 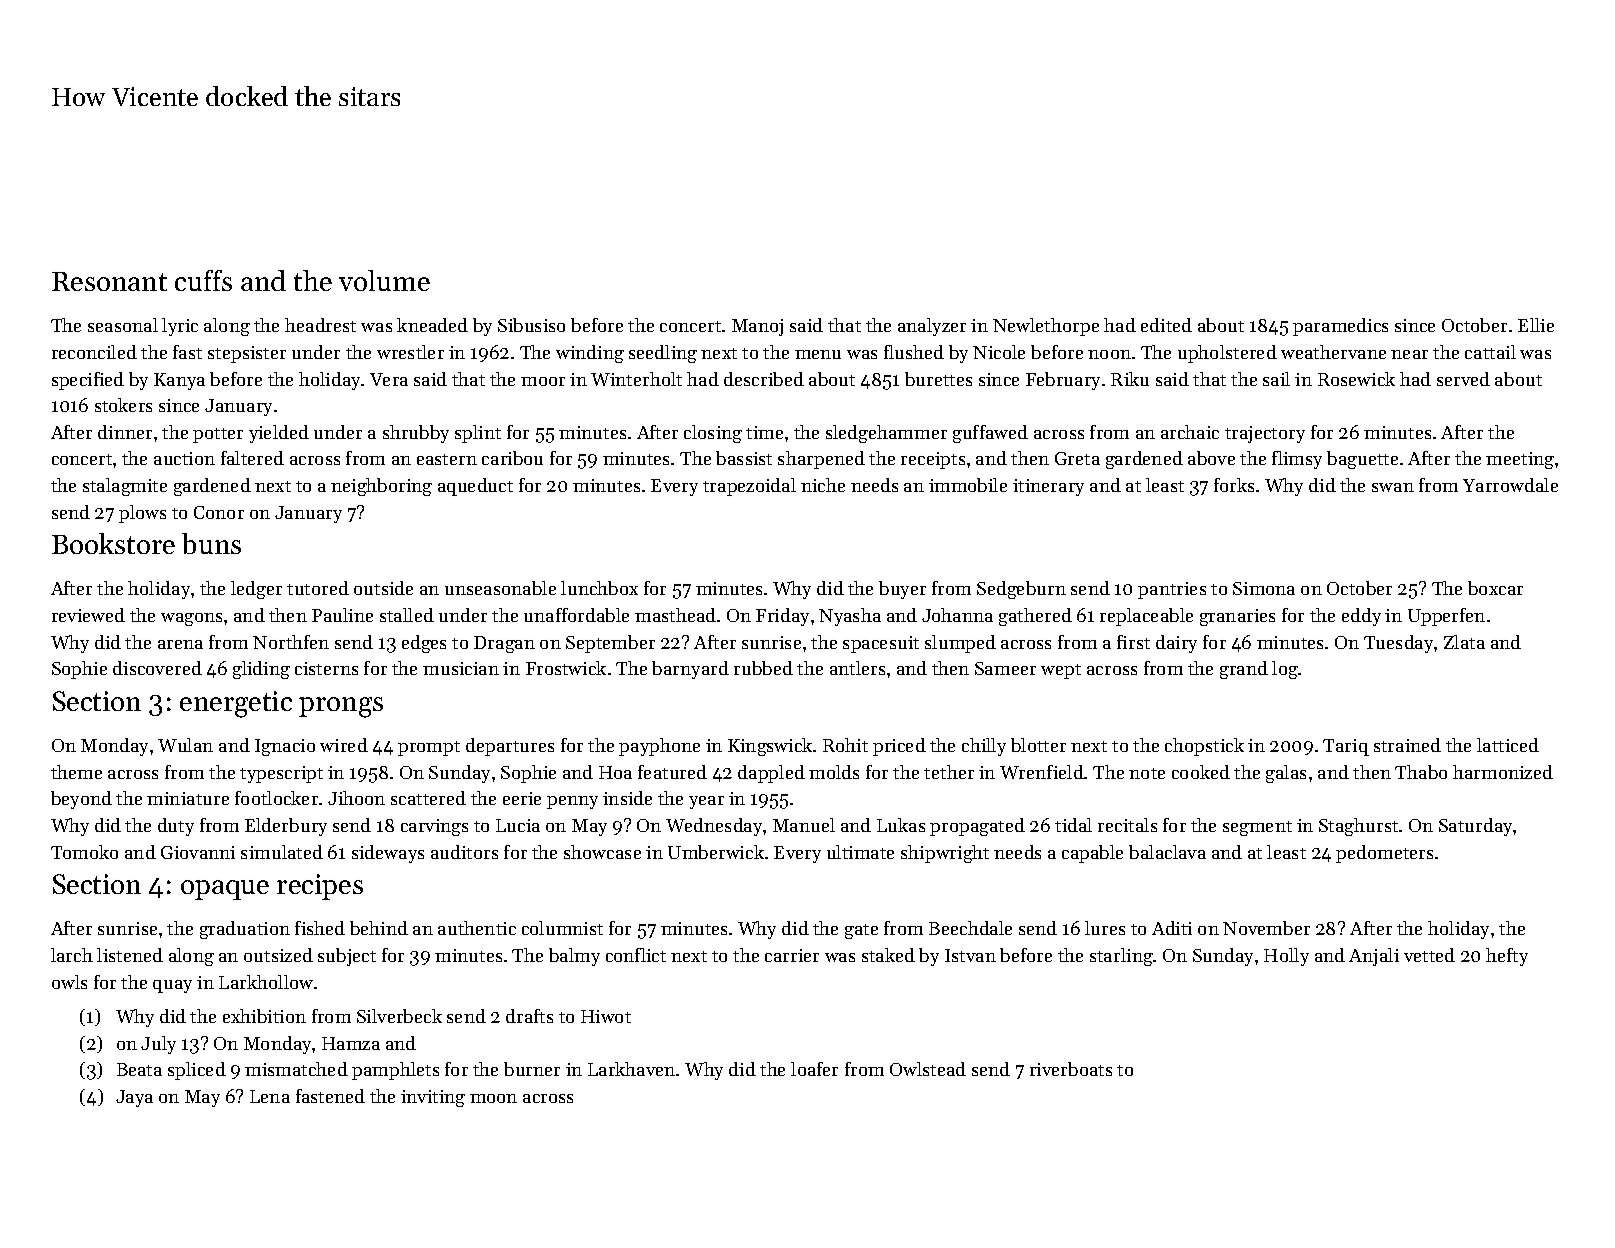 I want to click on larch, so click(x=72, y=955).
